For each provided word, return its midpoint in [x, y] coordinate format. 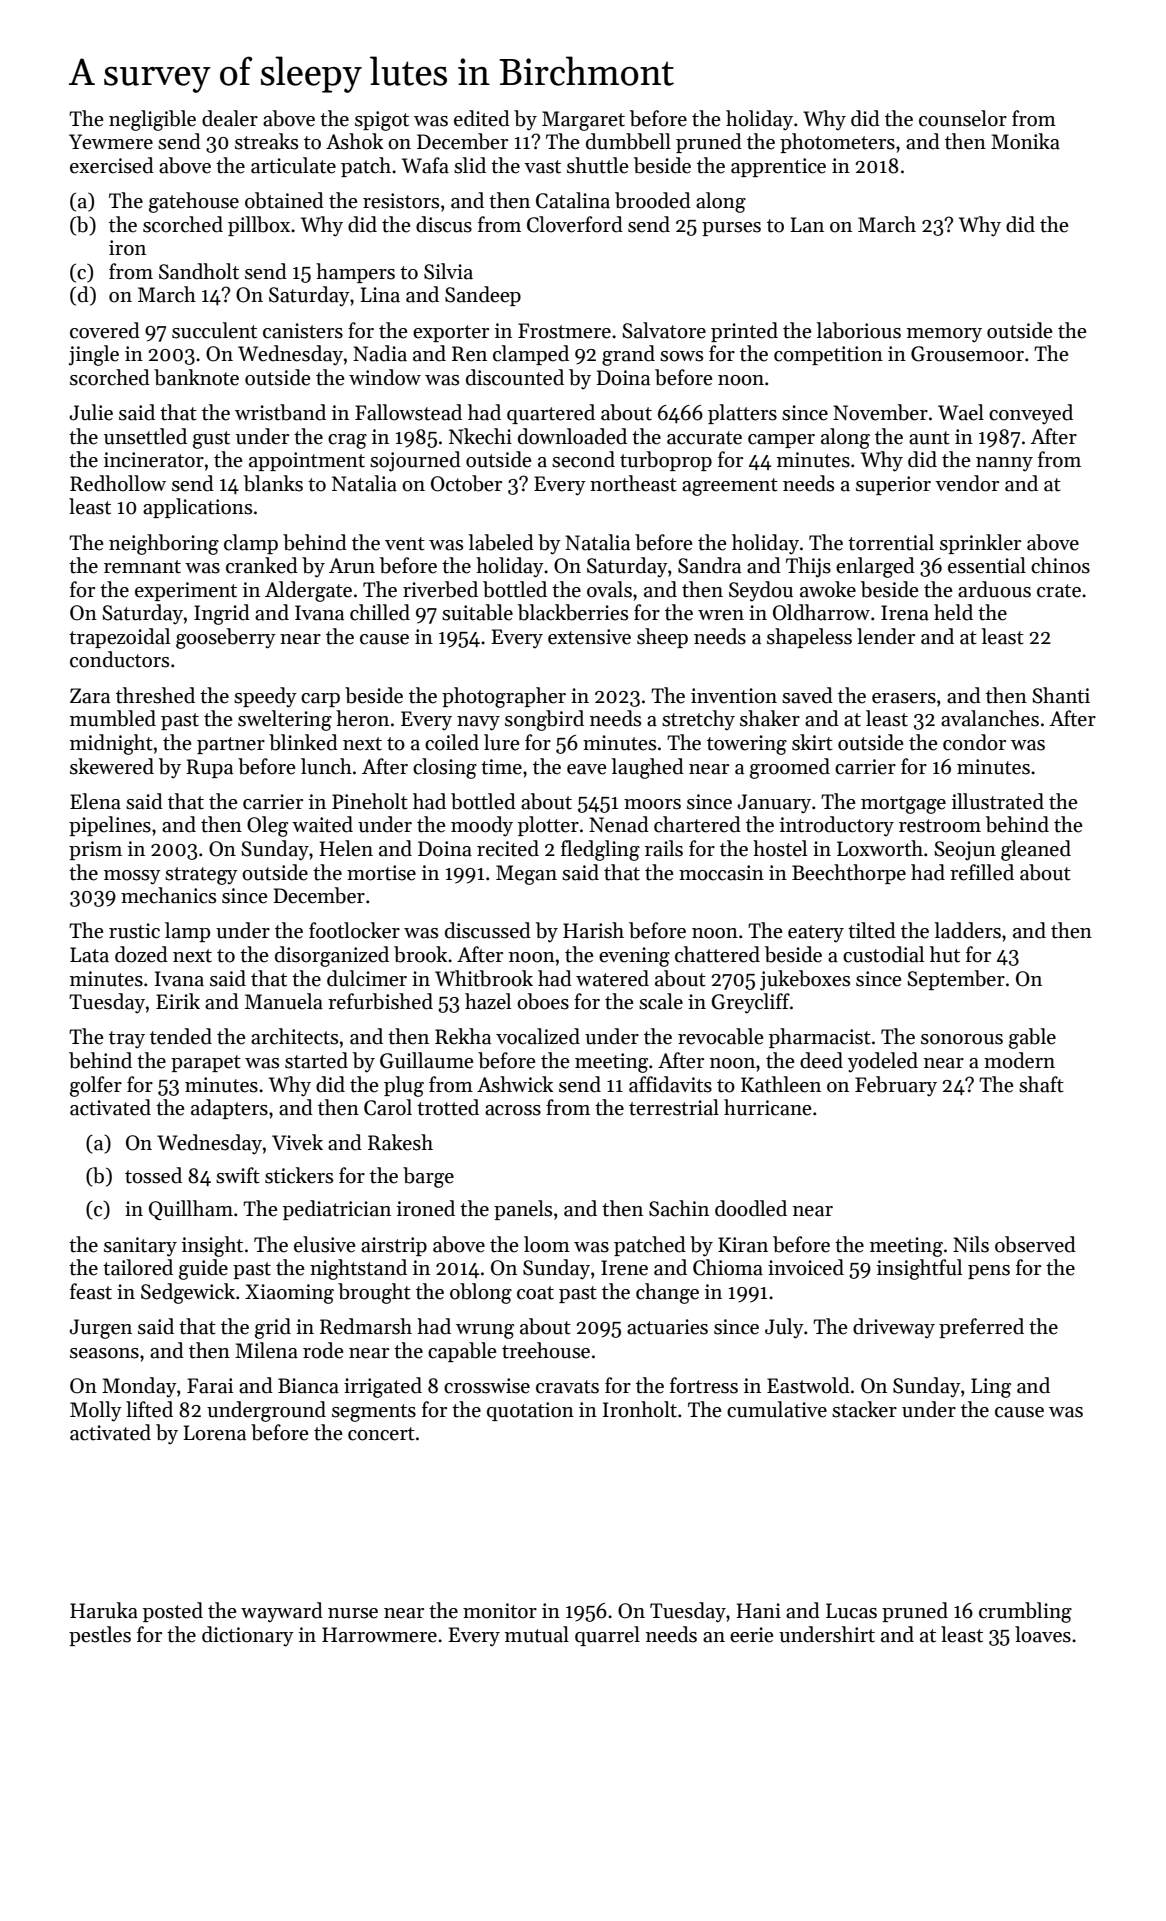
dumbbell [628, 141]
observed [1035, 1244]
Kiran [743, 1245]
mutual [537, 1634]
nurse [353, 1613]
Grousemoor [967, 354]
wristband [280, 412]
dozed [141, 954]
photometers [837, 143]
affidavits [670, 1084]
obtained [284, 200]
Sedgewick [188, 1293]
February [896, 1086]
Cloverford [575, 224]
